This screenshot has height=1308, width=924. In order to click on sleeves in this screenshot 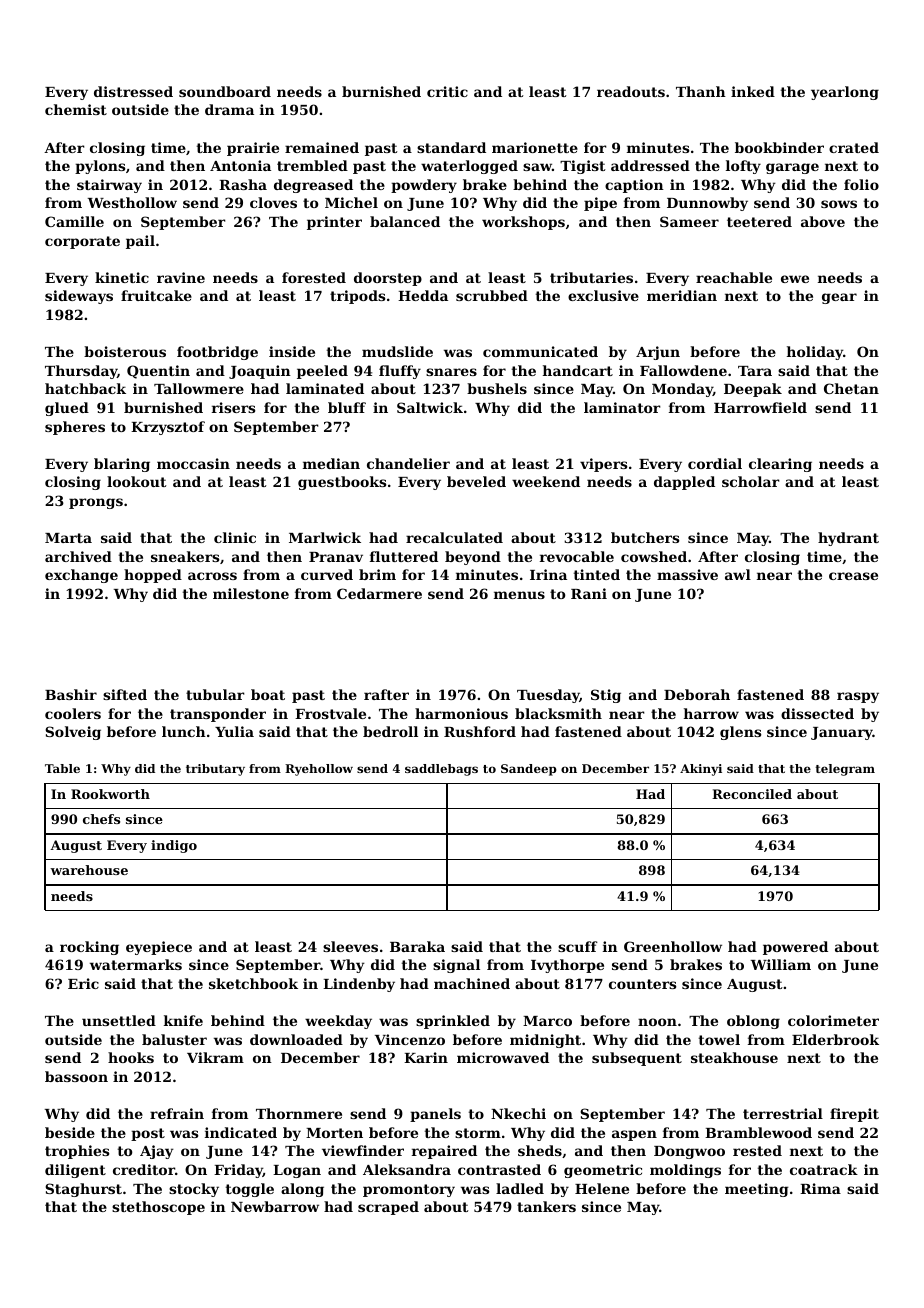, I will do `click(350, 946)`.
